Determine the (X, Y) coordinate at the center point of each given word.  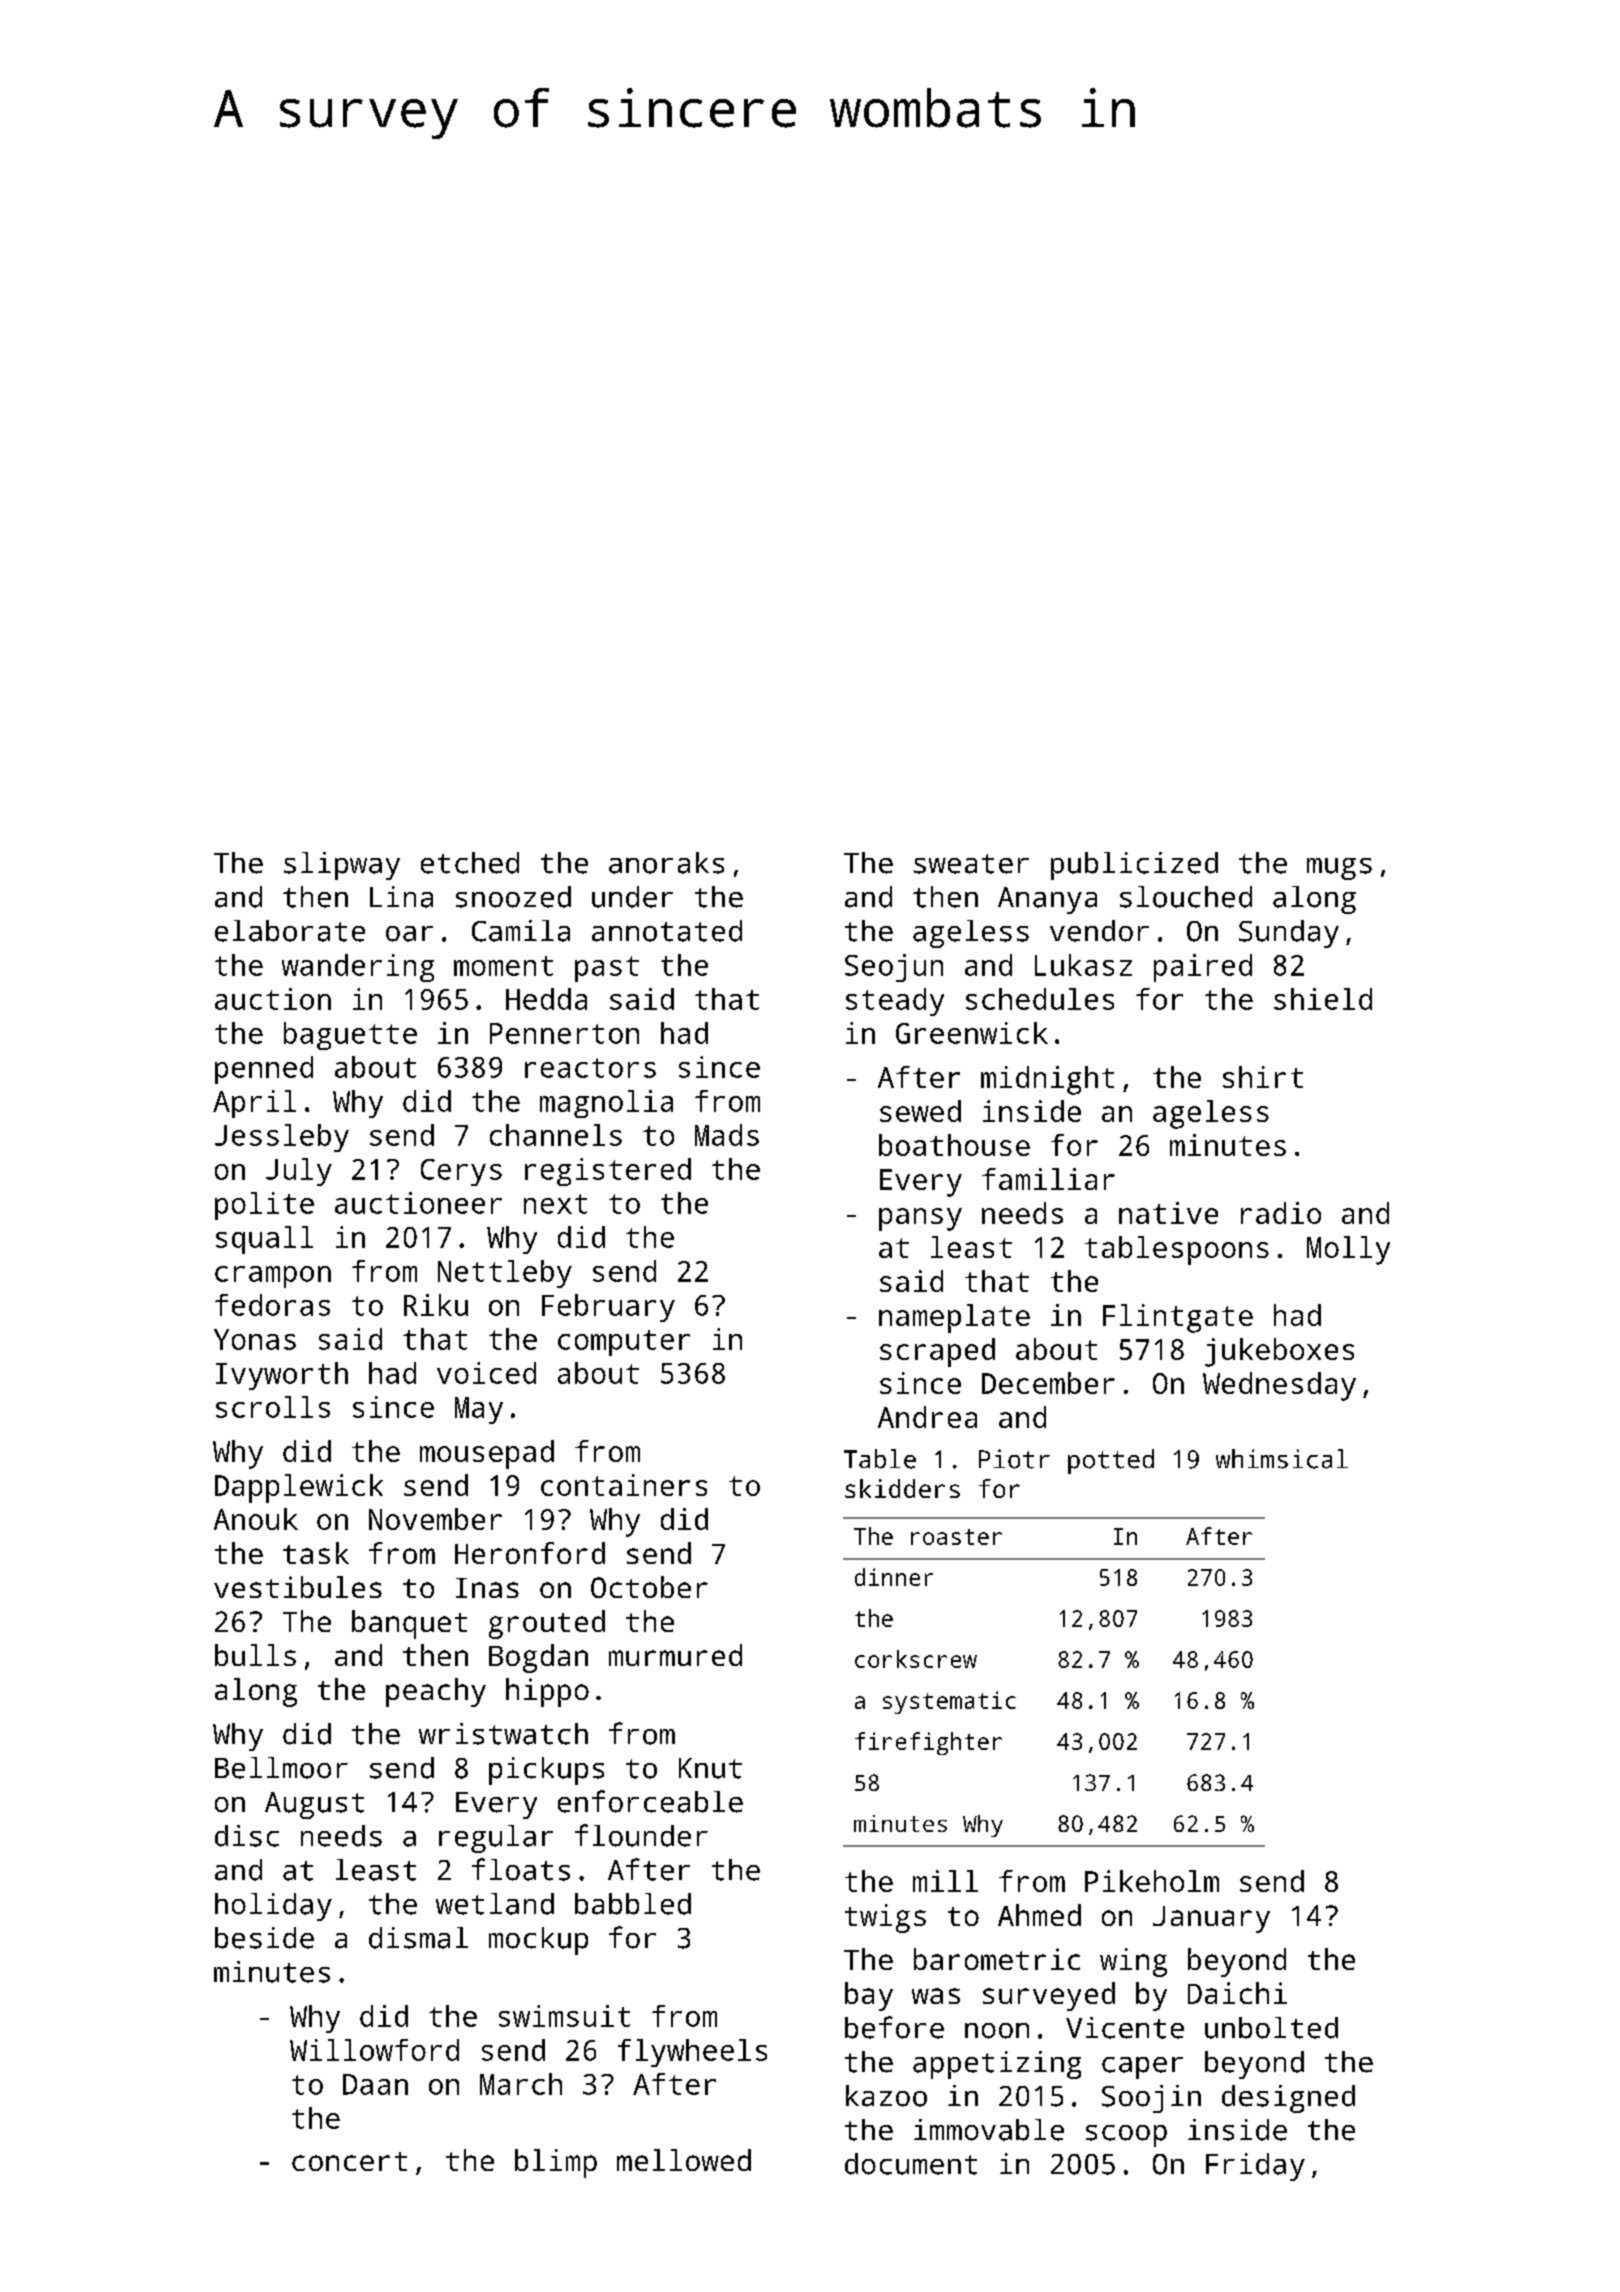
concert (349, 2161)
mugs (1339, 869)
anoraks (666, 863)
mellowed (684, 2160)
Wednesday (1279, 1386)
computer (624, 1343)
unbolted (1271, 2028)
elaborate (290, 931)
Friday (1255, 2167)
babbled (633, 1904)
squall (264, 1240)
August (314, 1805)
